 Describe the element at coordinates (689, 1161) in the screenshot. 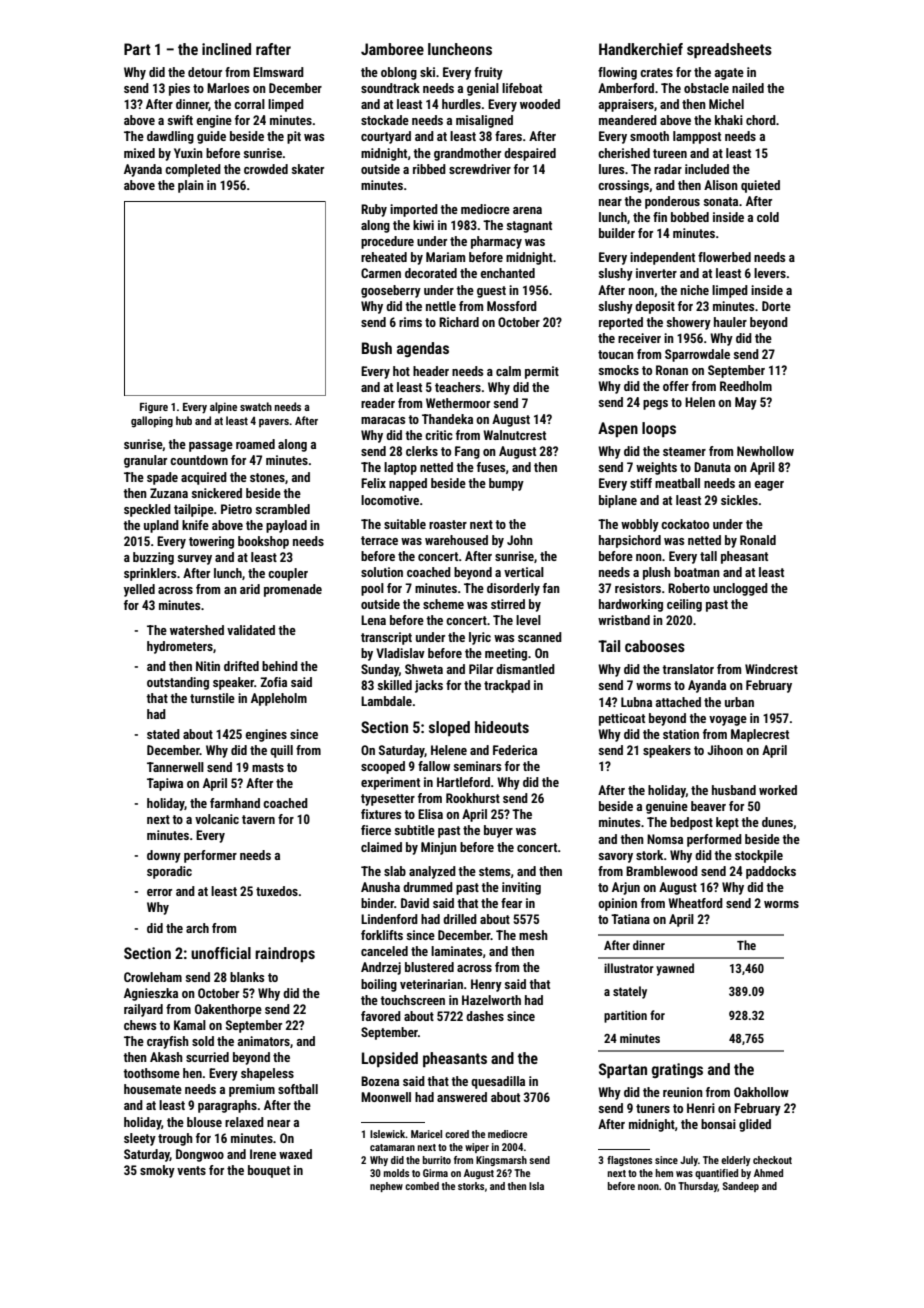

I see `July` at that location.
